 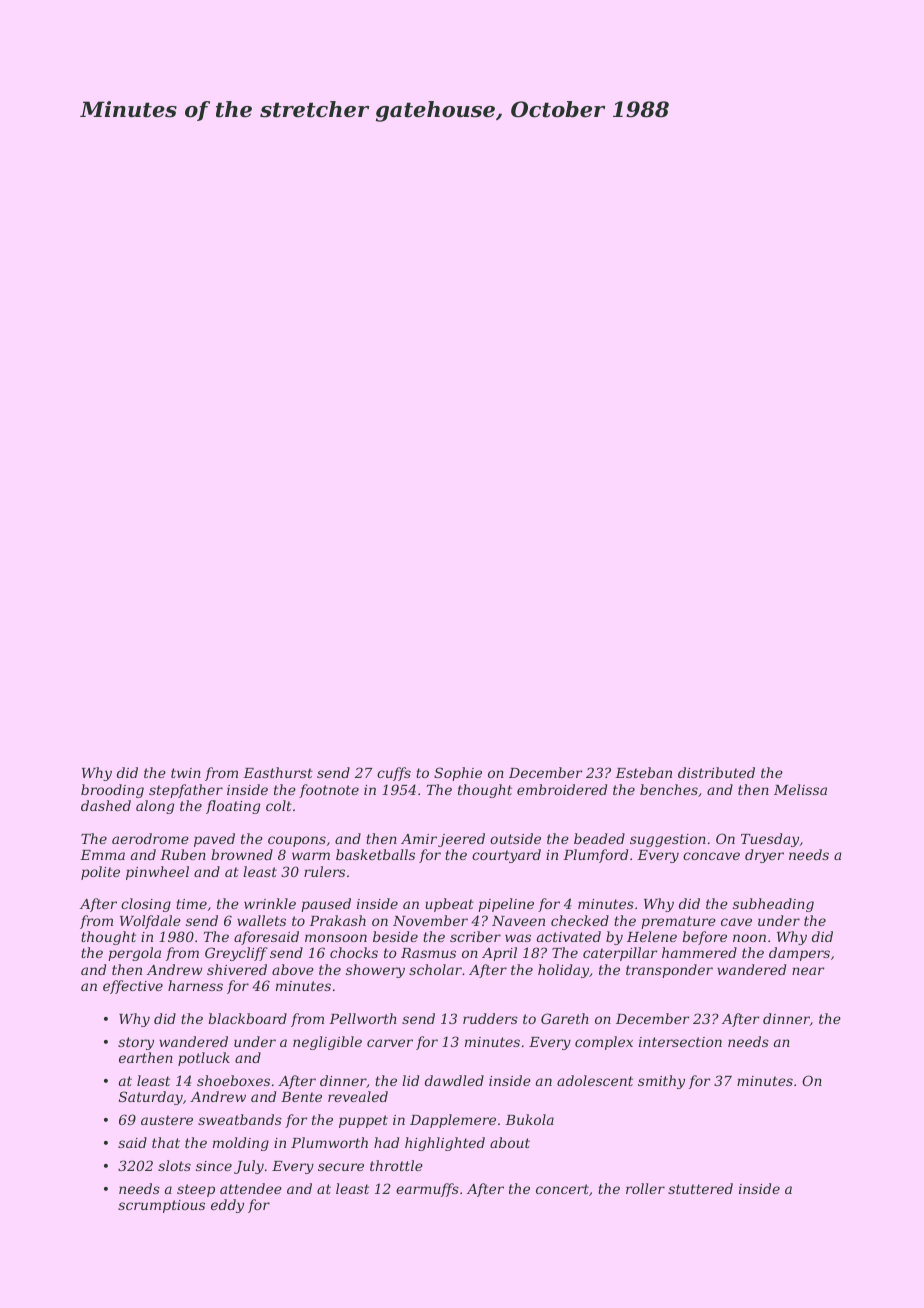 What do you see at coordinates (427, 1190) in the image?
I see `earmuffs` at bounding box center [427, 1190].
